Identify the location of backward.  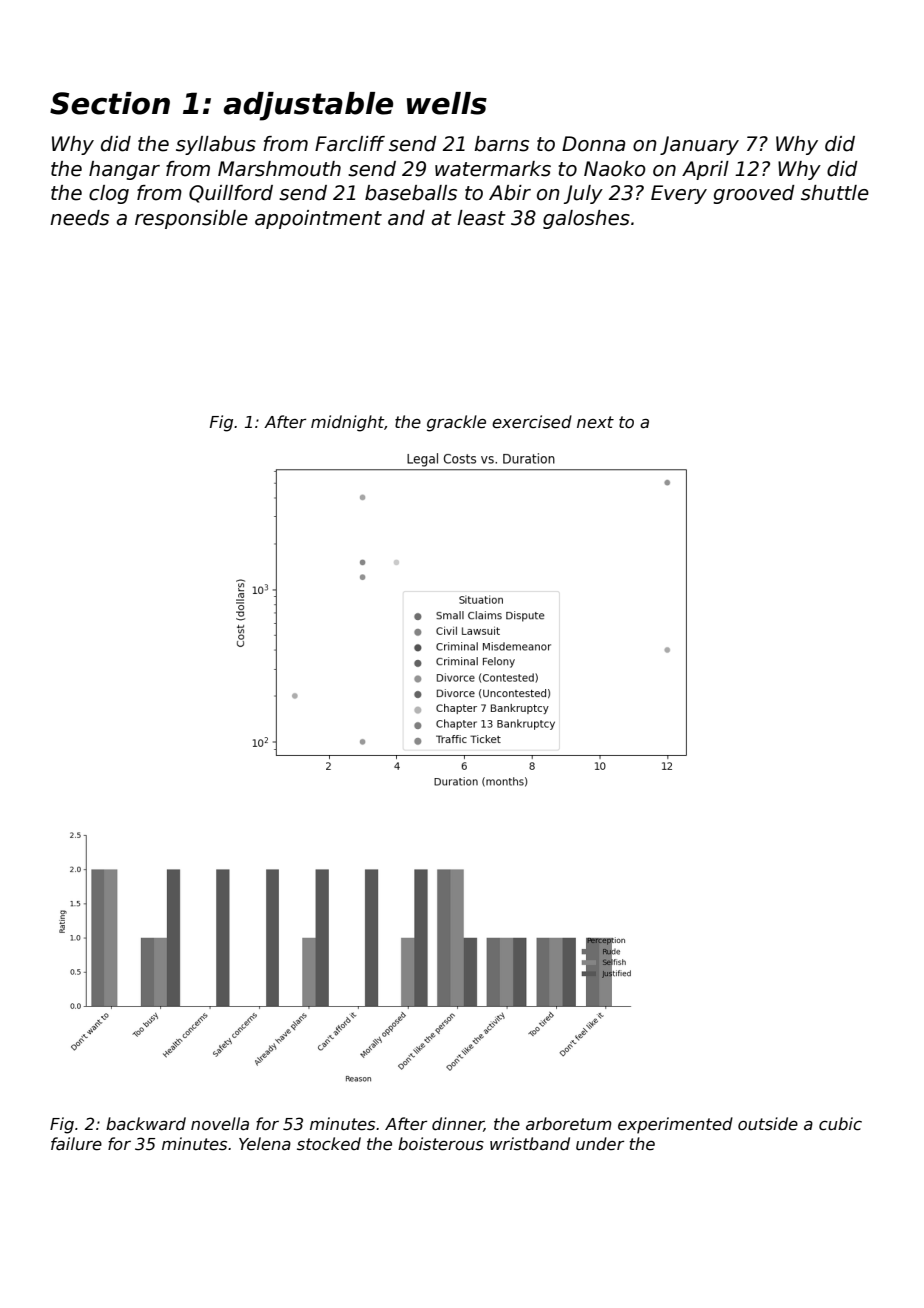
(146, 1123).
